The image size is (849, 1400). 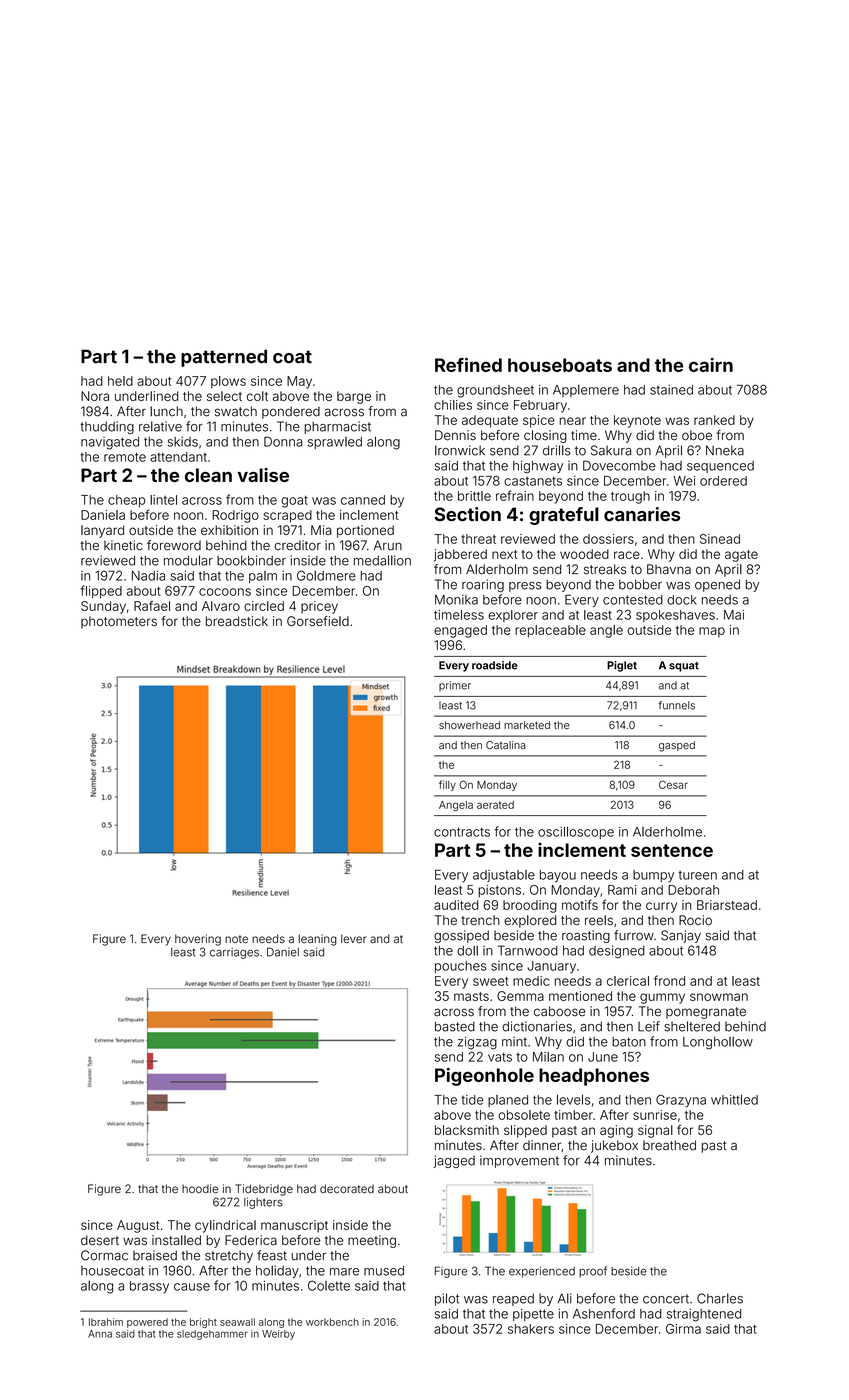 What do you see at coordinates (734, 615) in the screenshot?
I see `Mai` at bounding box center [734, 615].
